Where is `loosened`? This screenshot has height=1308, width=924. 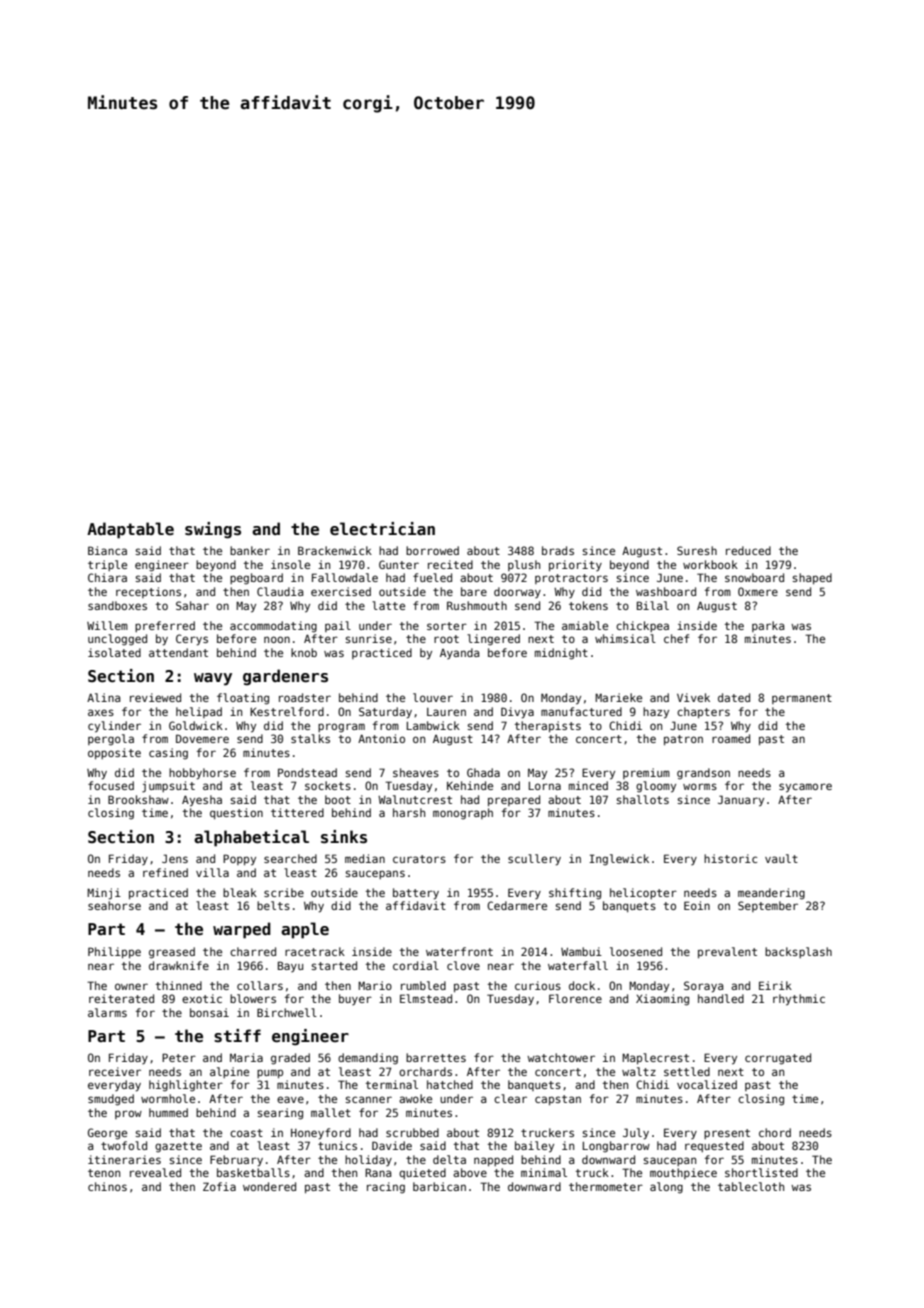
loosened is located at coordinates (636, 951).
